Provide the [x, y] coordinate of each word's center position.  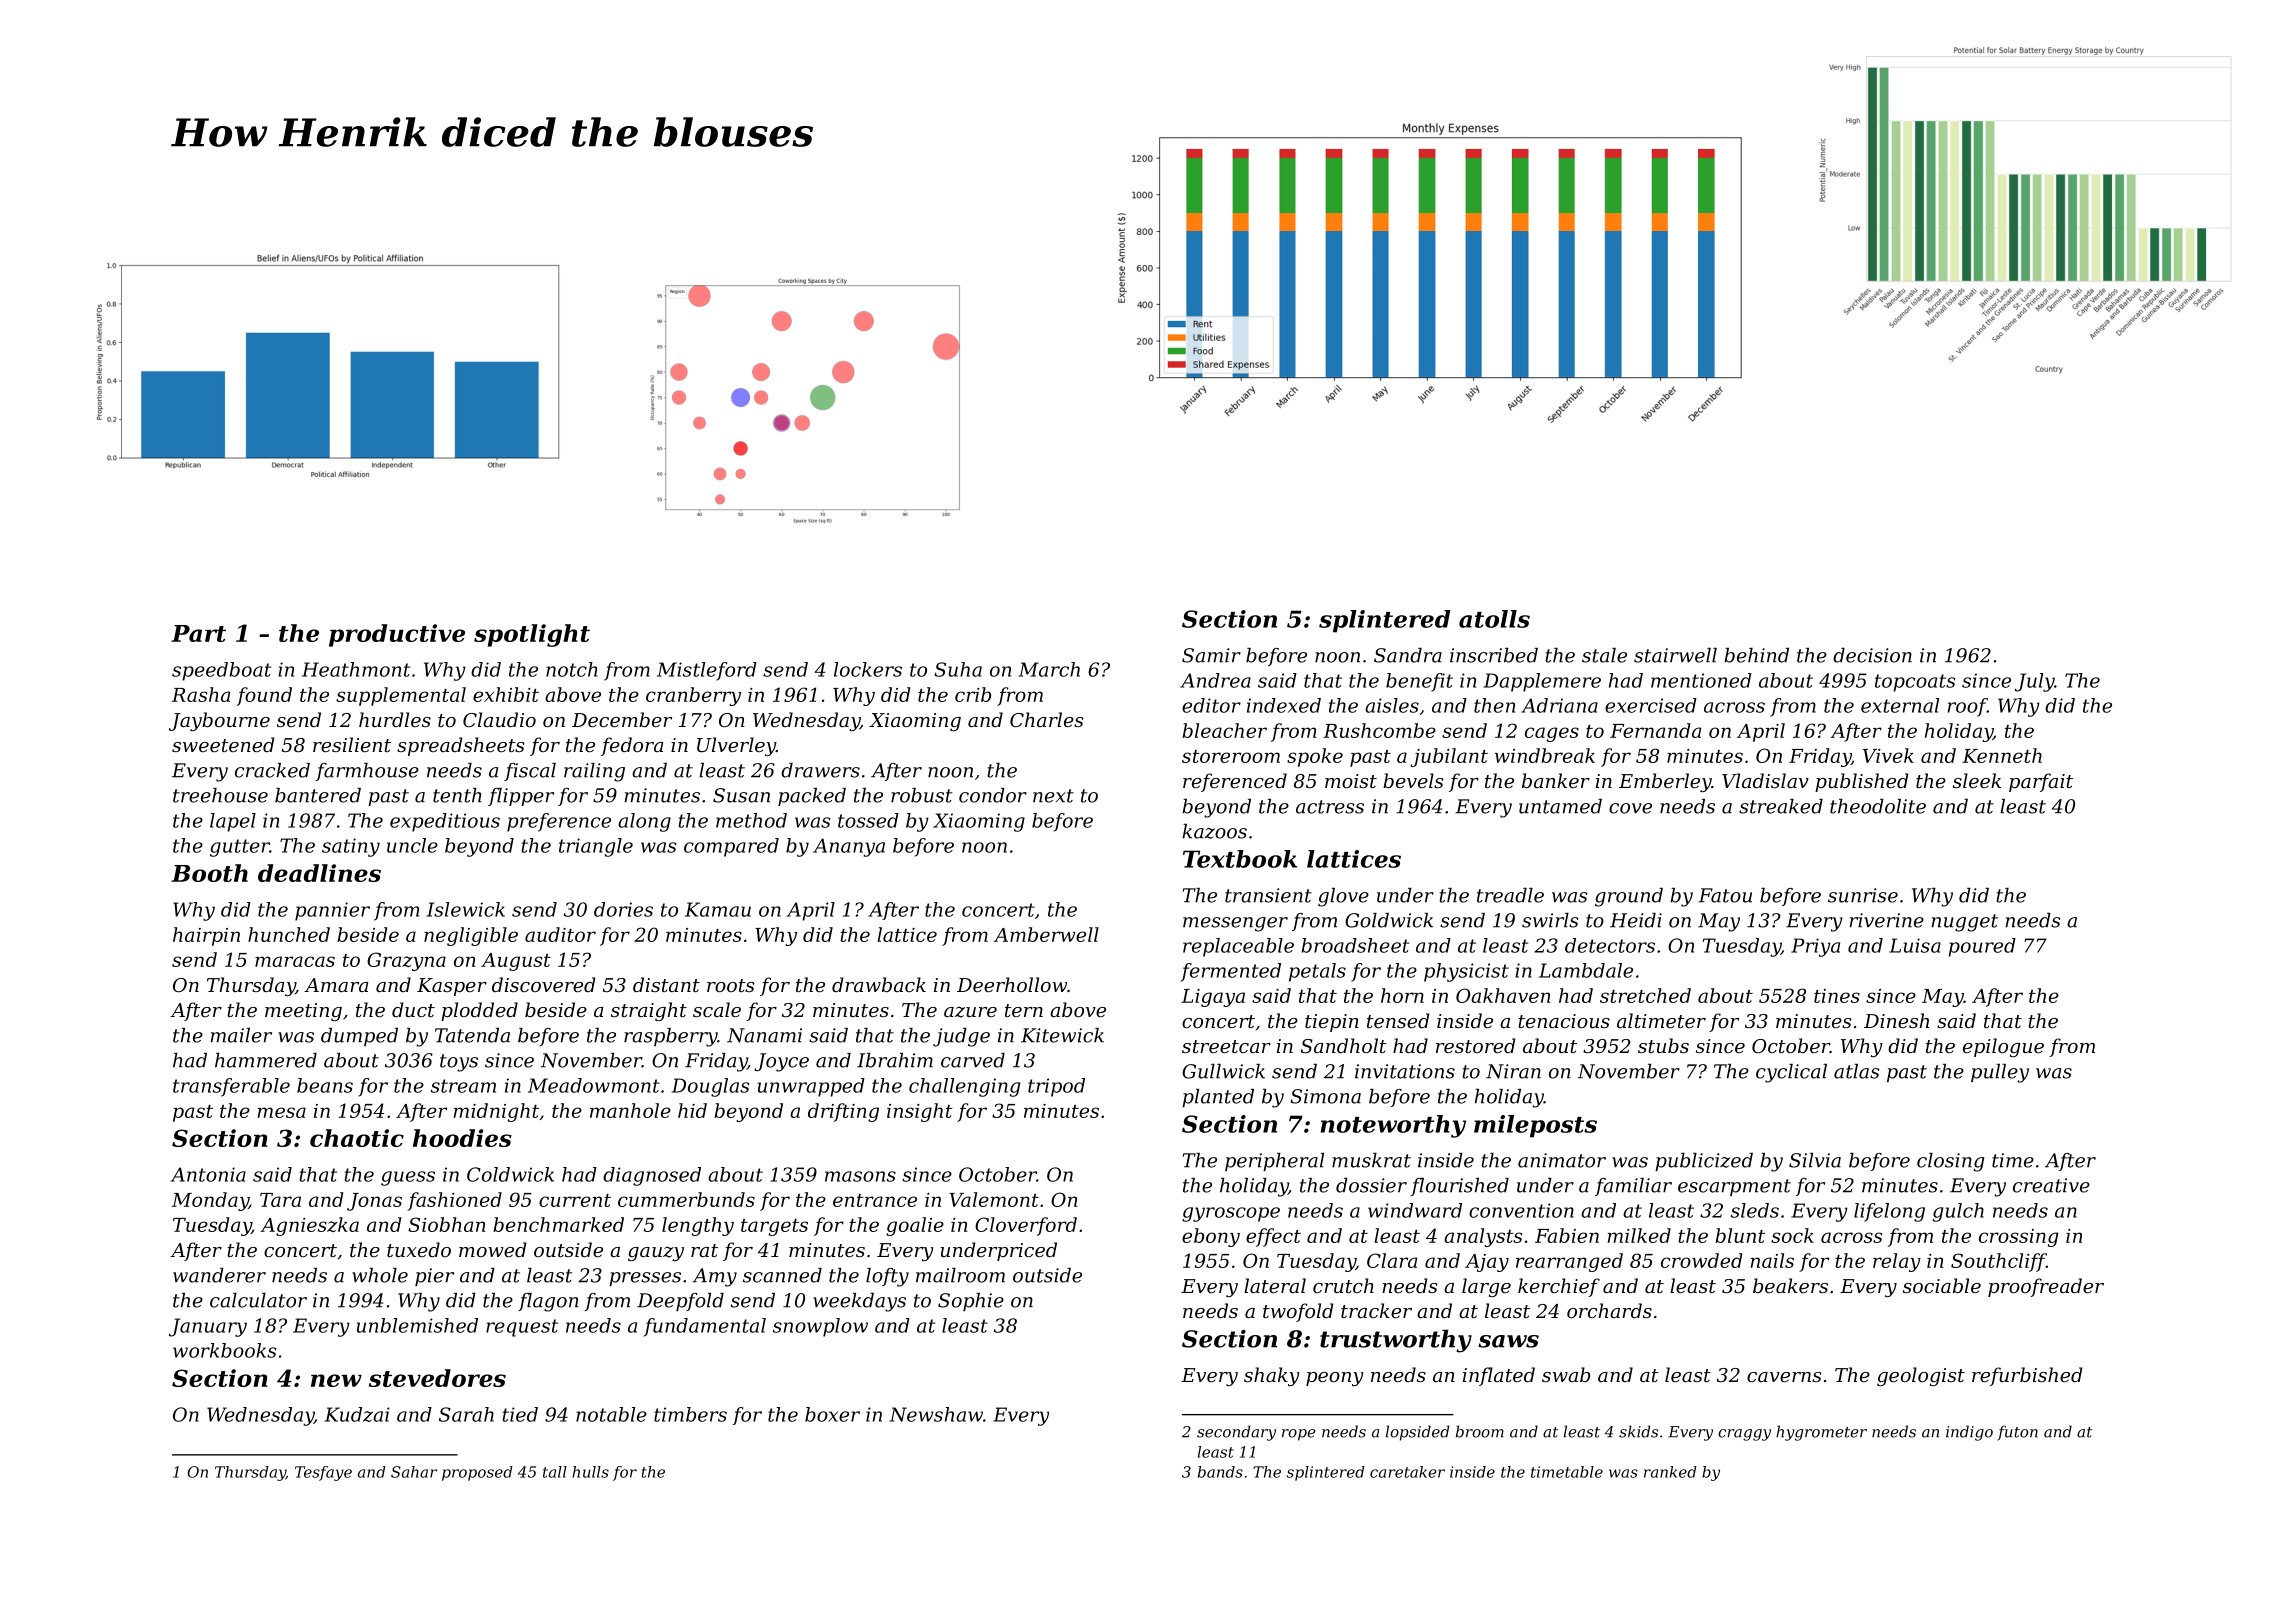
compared [731, 847]
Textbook [1240, 859]
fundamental [705, 1327]
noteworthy [1393, 1126]
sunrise [1863, 895]
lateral [1275, 1285]
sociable [1942, 1285]
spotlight [532, 635]
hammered [266, 1060]
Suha [958, 669]
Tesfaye [323, 1473]
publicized [1704, 1162]
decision [1872, 655]
